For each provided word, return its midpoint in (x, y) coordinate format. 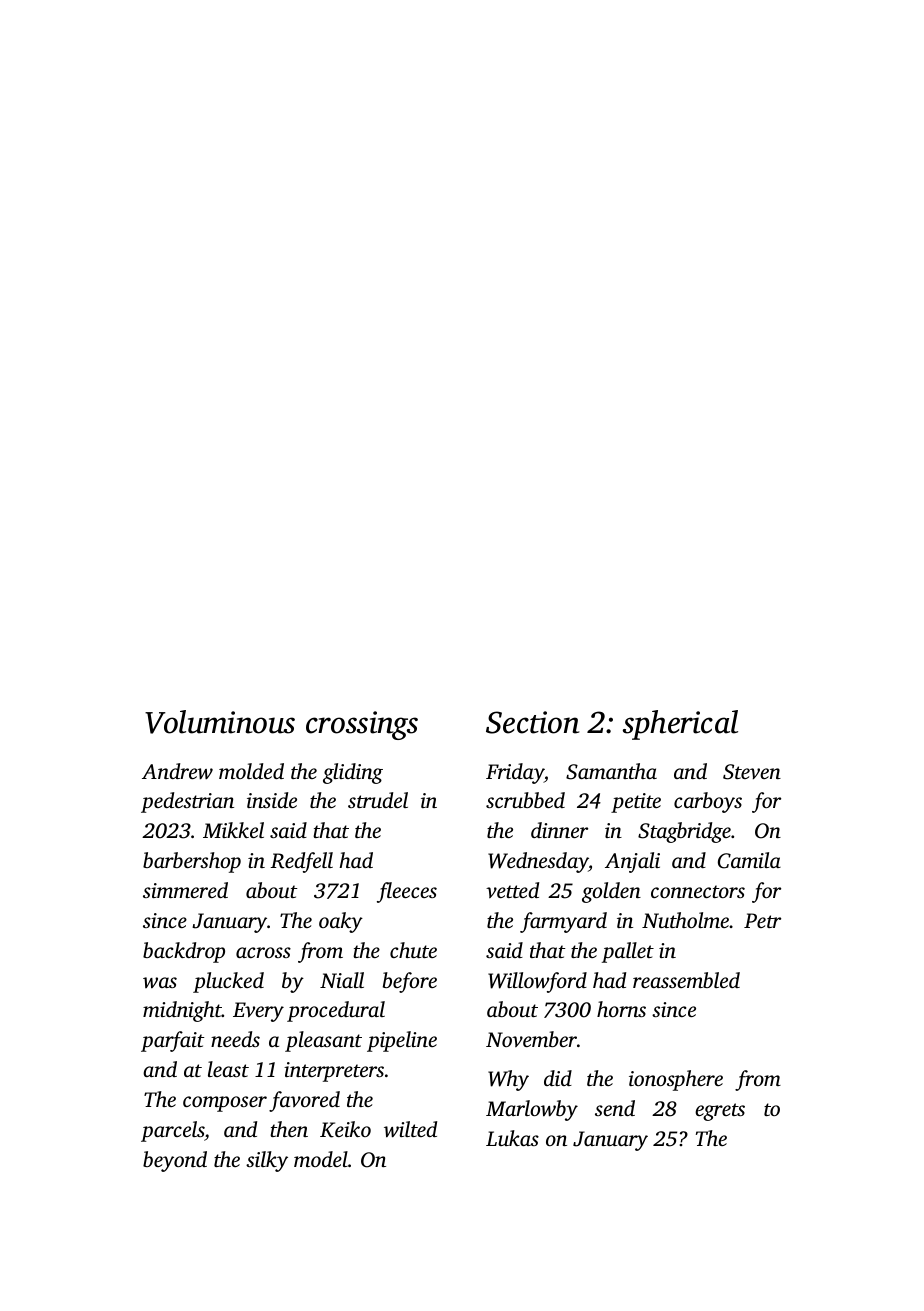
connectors (698, 891)
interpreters (334, 1072)
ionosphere (676, 1080)
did (558, 1078)
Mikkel (233, 830)
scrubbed (525, 800)
